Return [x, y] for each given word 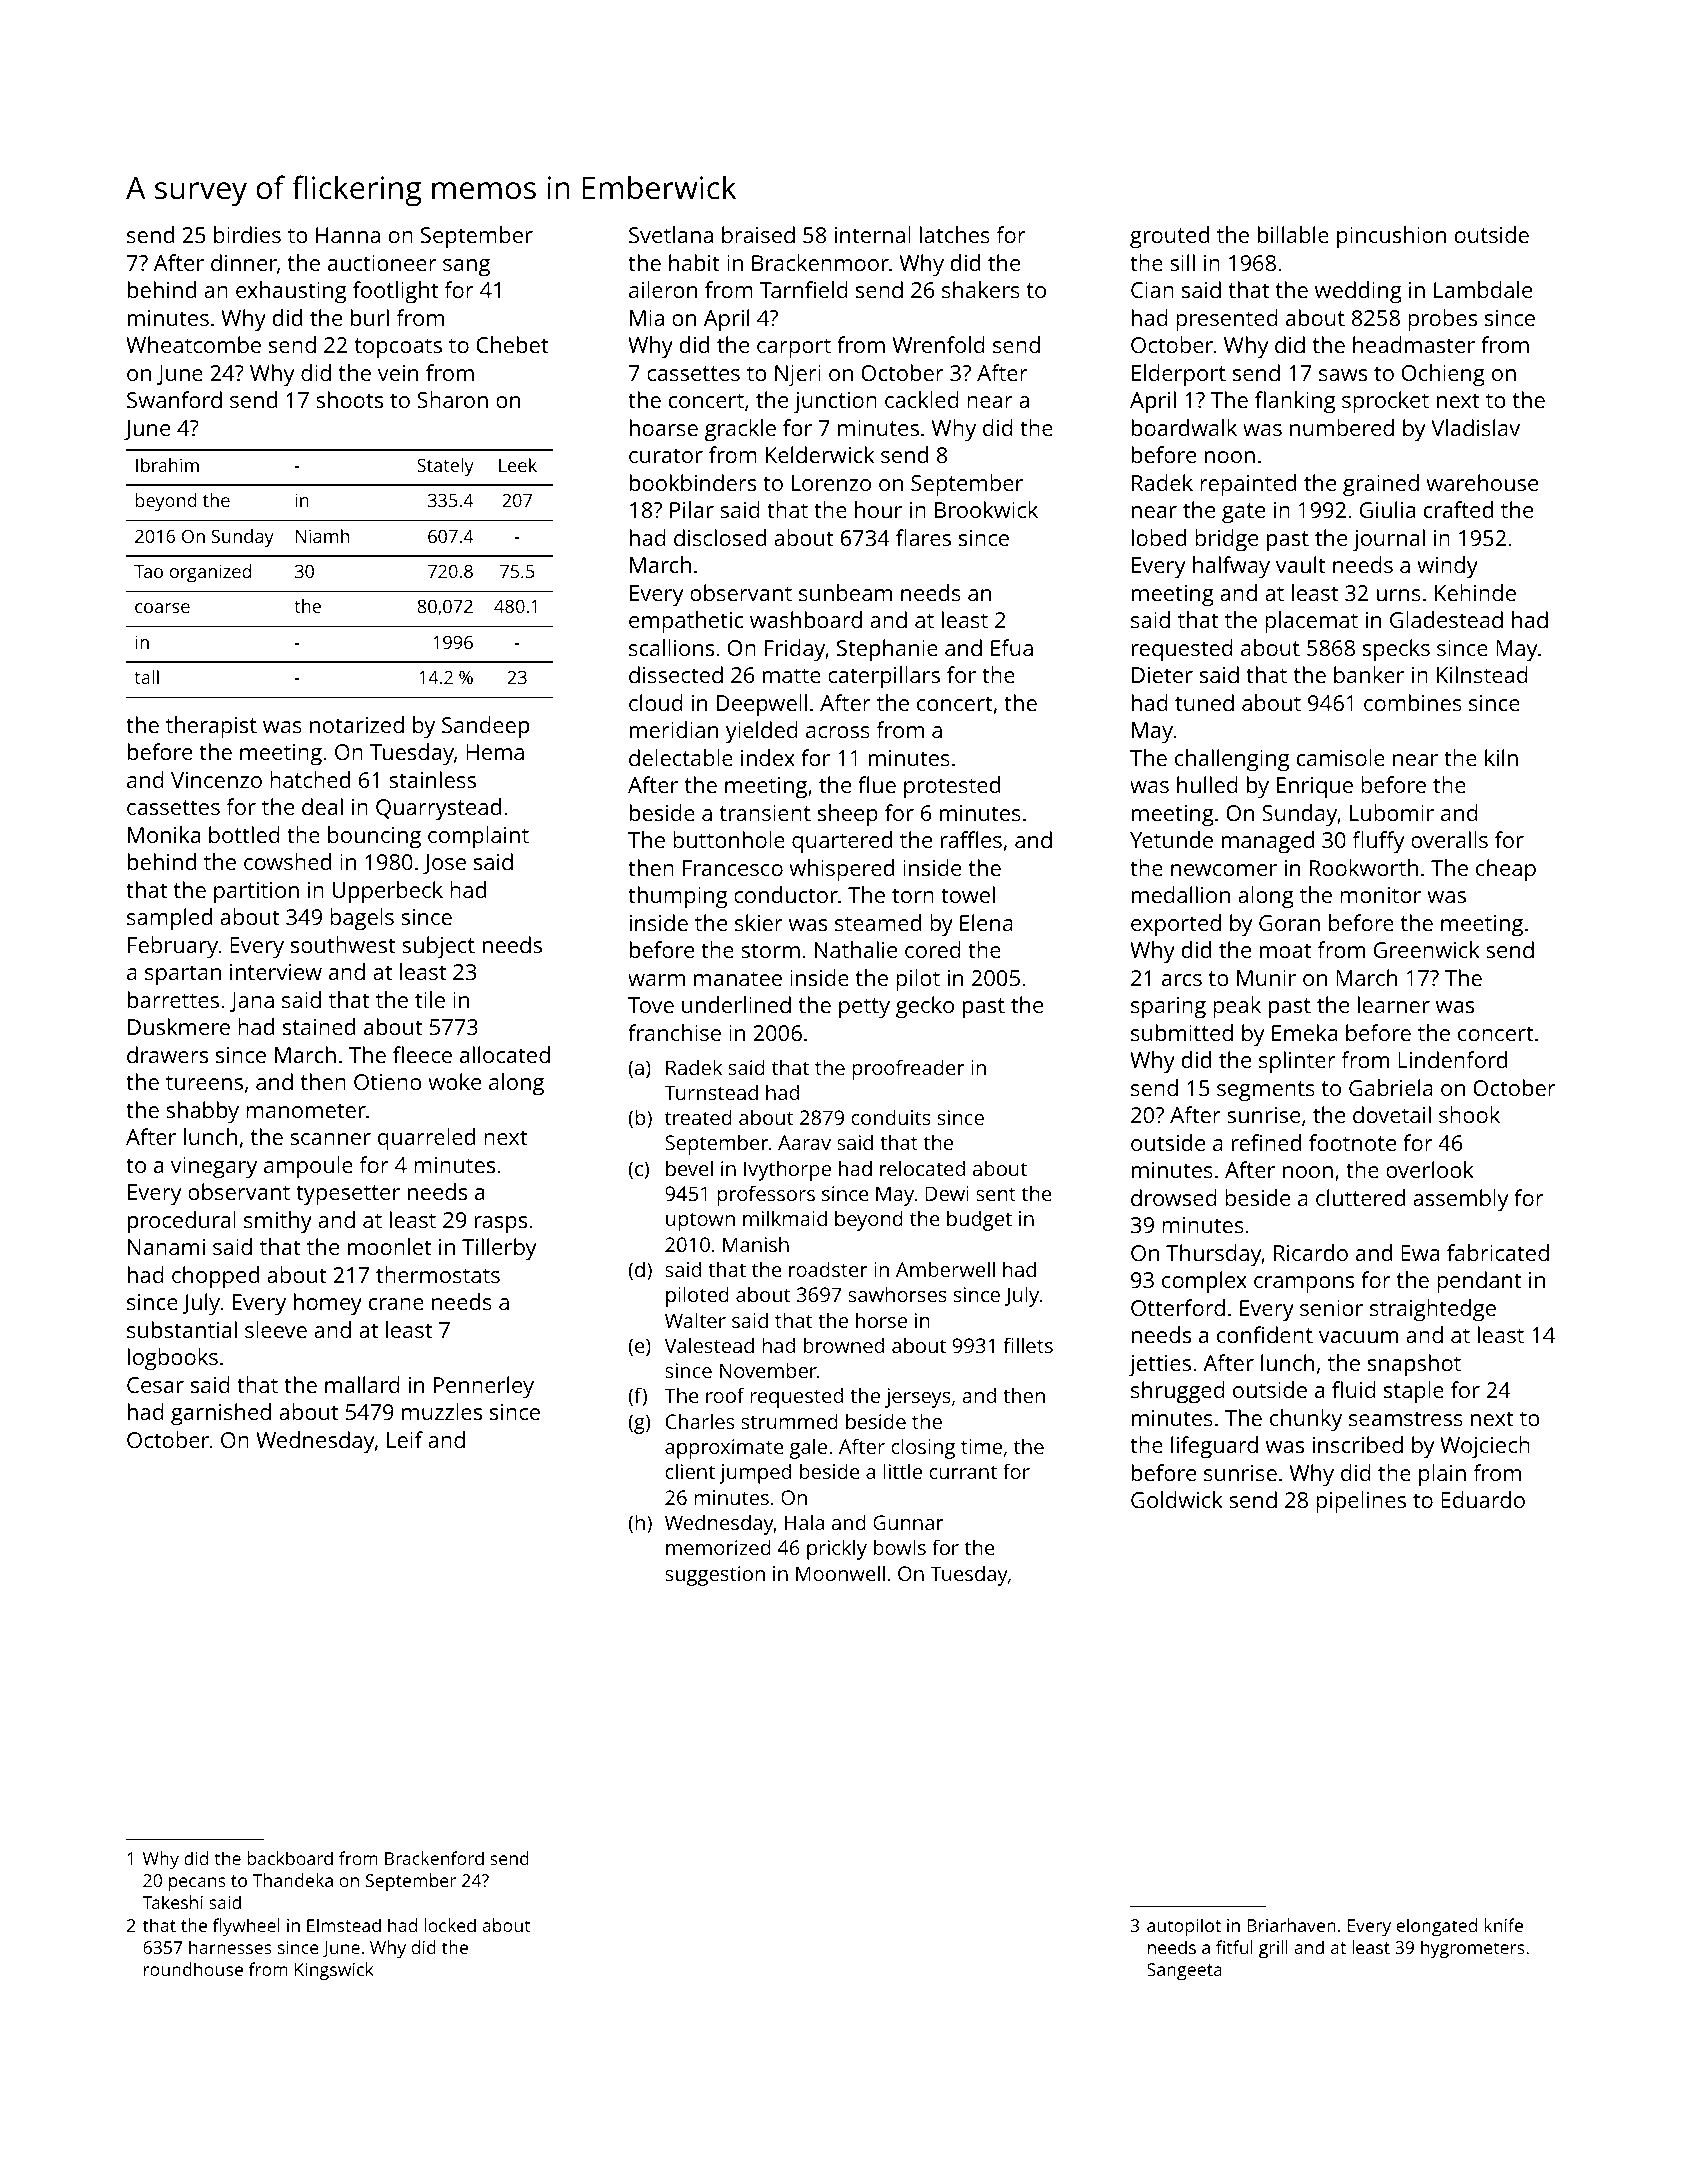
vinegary [214, 1168]
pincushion [1391, 237]
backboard [290, 1858]
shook [1469, 1114]
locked [450, 1925]
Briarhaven [1291, 1925]
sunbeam [845, 592]
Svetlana [671, 234]
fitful [1234, 1947]
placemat [1311, 622]
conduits [891, 1117]
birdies [247, 234]
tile [430, 999]
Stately [445, 467]
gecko [925, 1007]
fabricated [1498, 1252]
